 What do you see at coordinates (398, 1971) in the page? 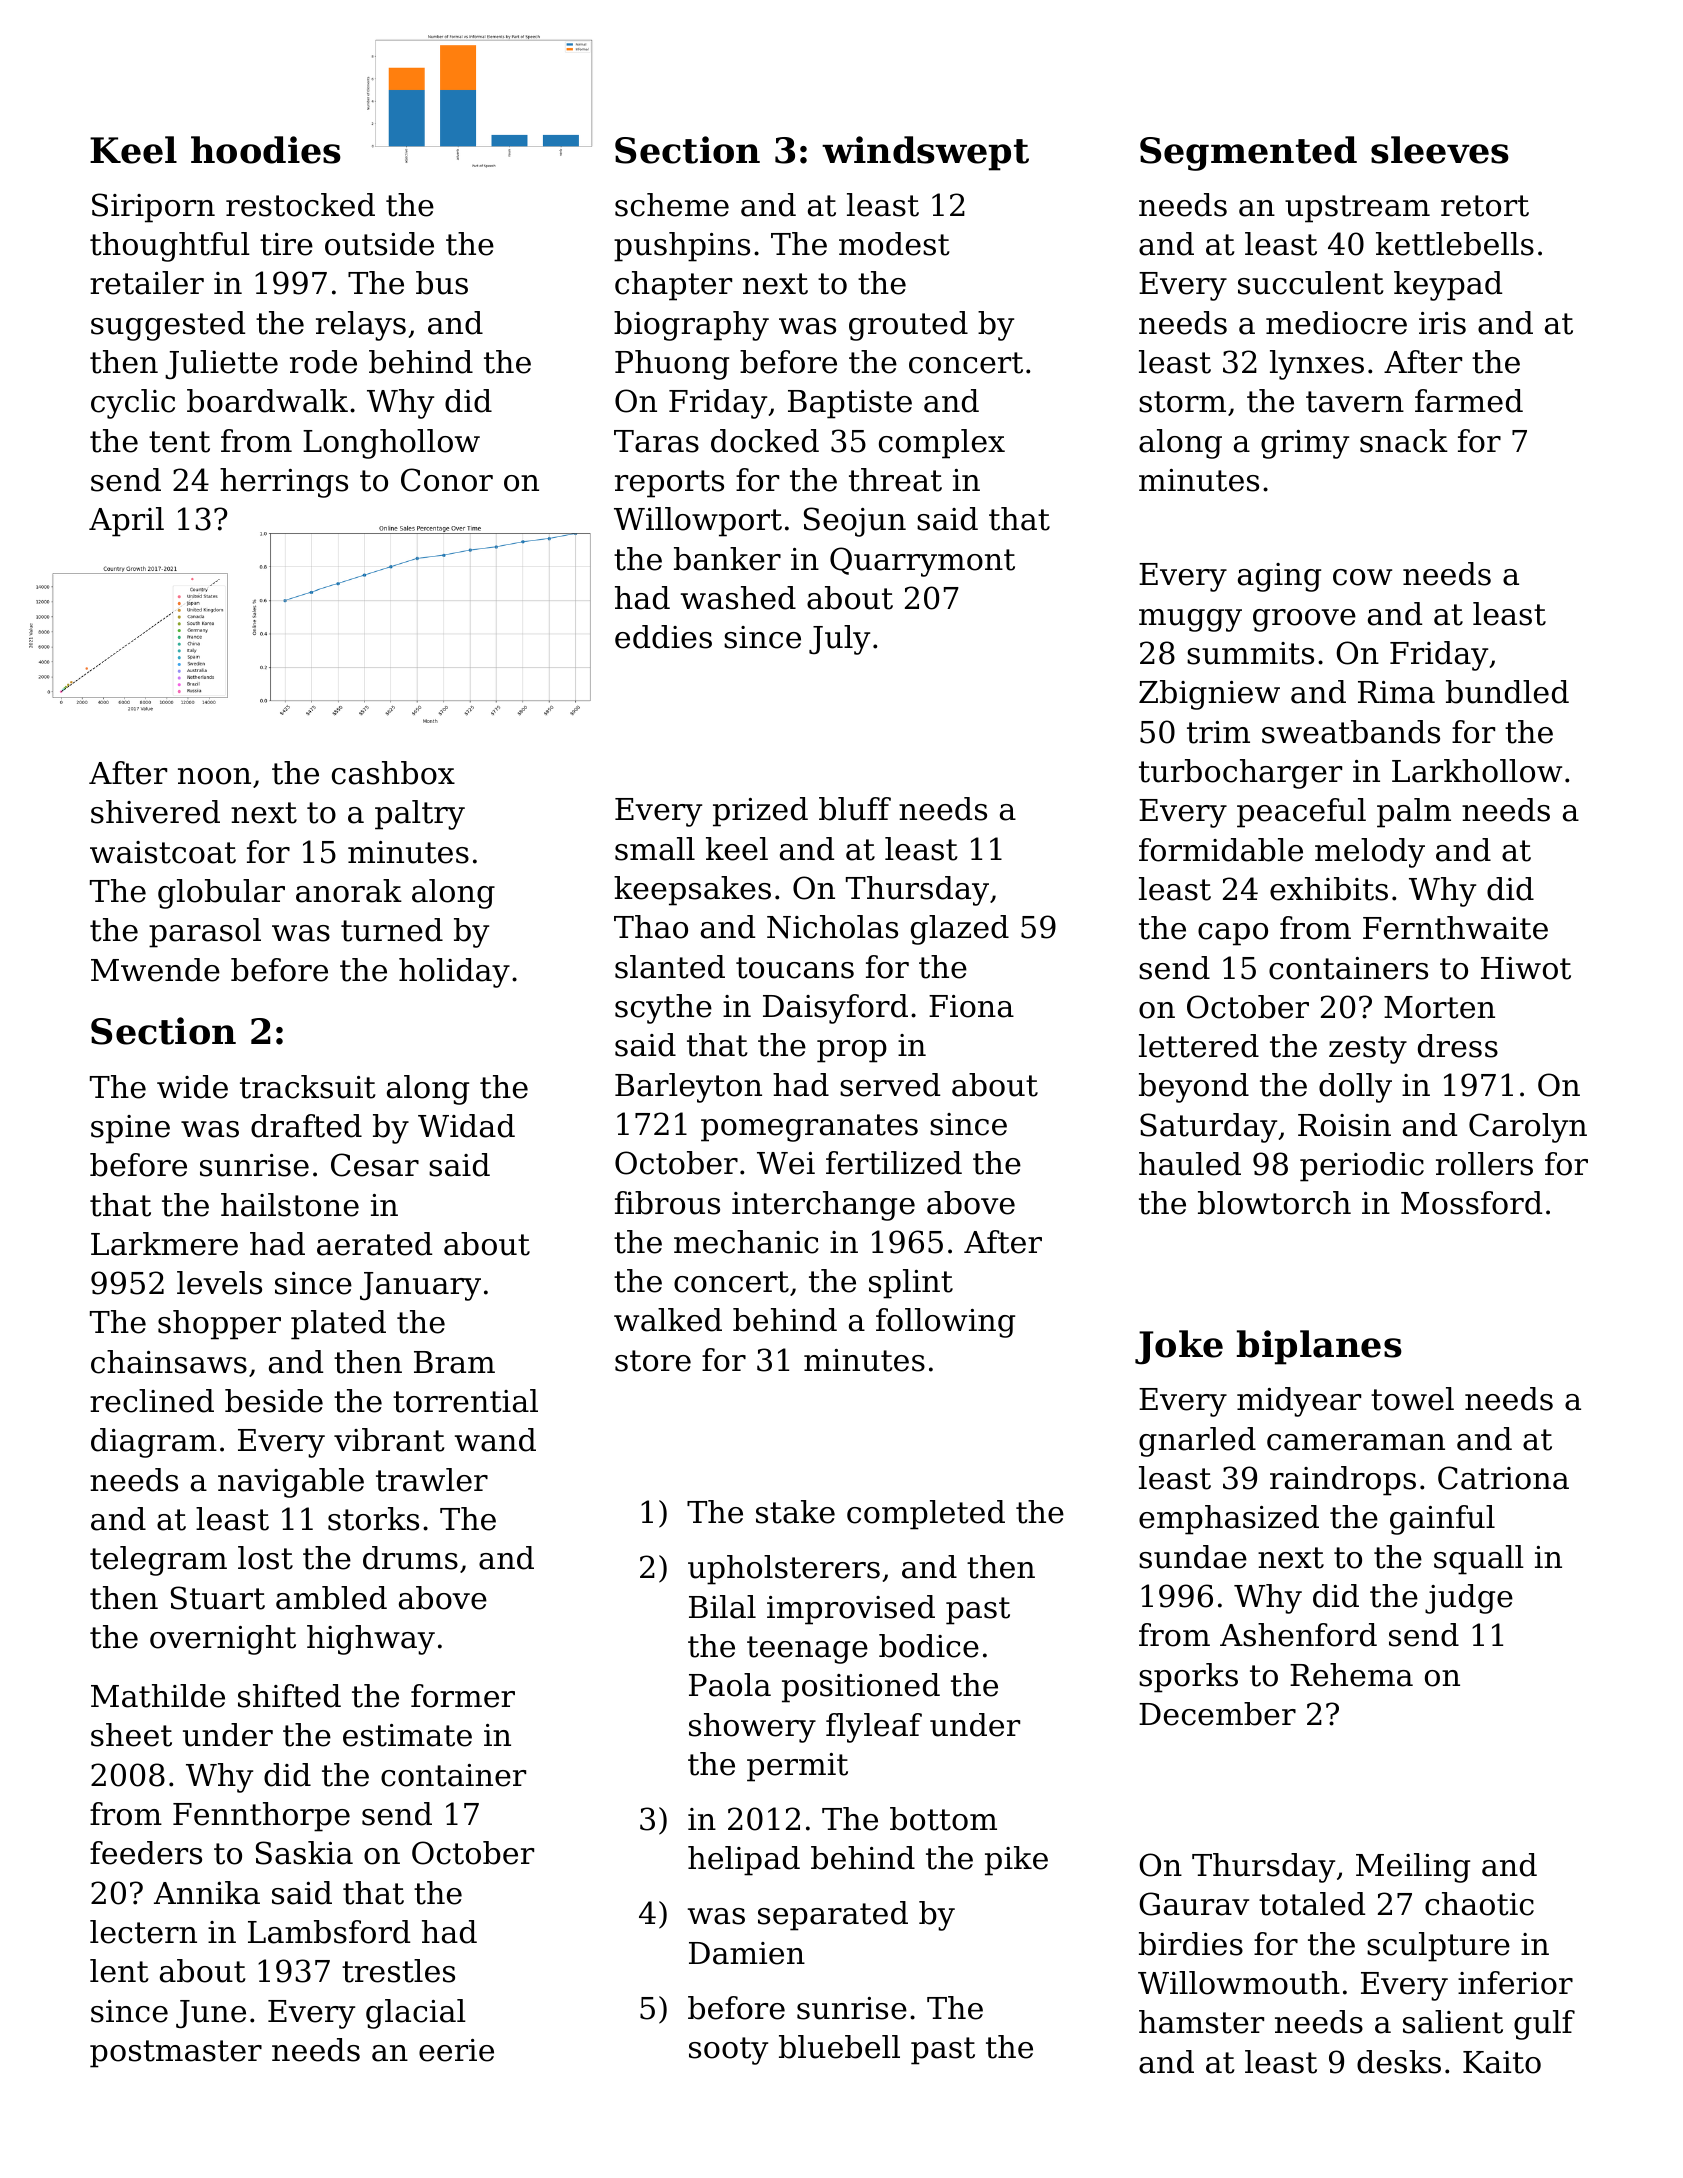
I see `trestles` at bounding box center [398, 1971].
